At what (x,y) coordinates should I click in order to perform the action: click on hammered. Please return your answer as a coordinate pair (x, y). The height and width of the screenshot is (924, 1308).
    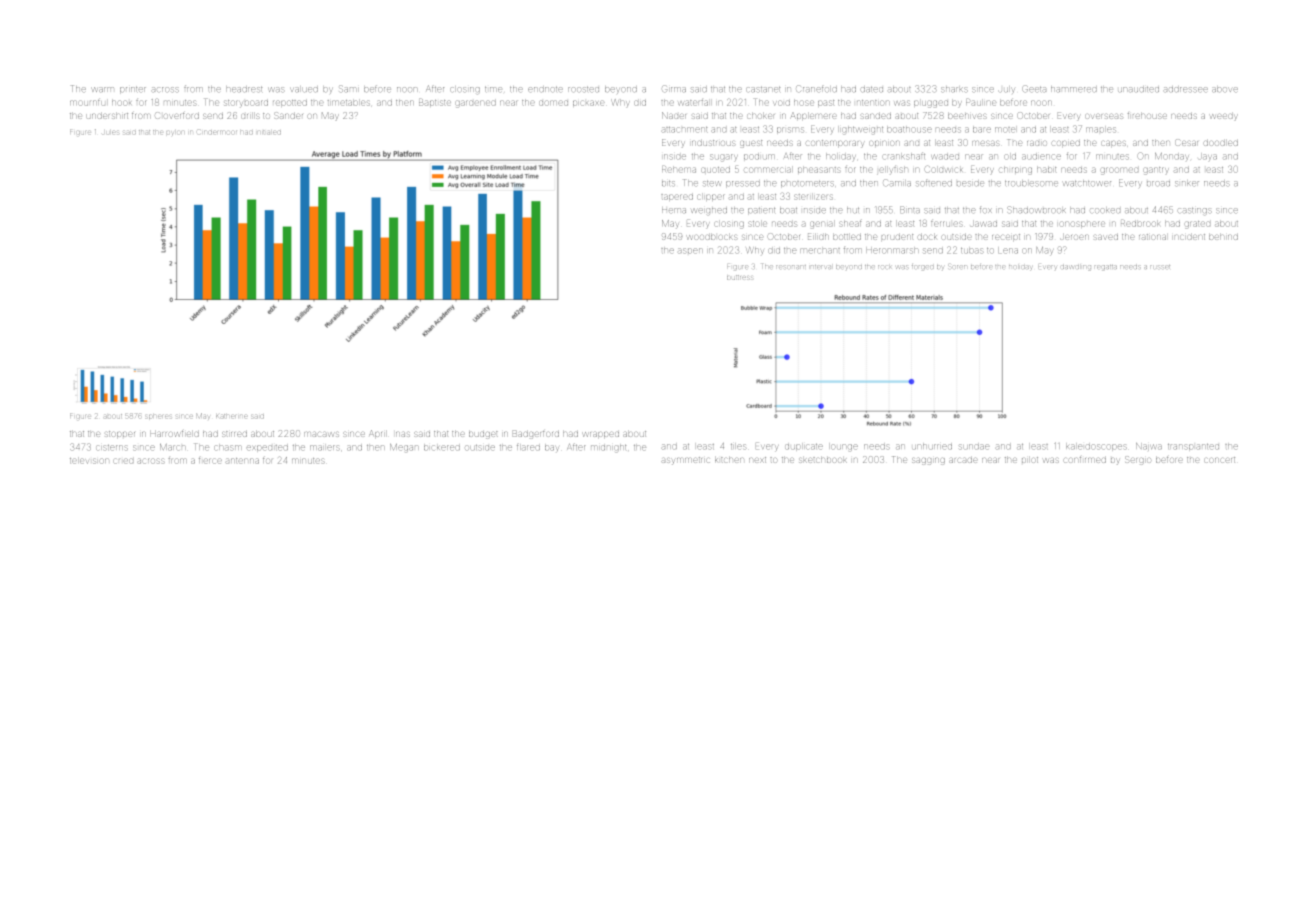
    Looking at the image, I should click on (1074, 89).
